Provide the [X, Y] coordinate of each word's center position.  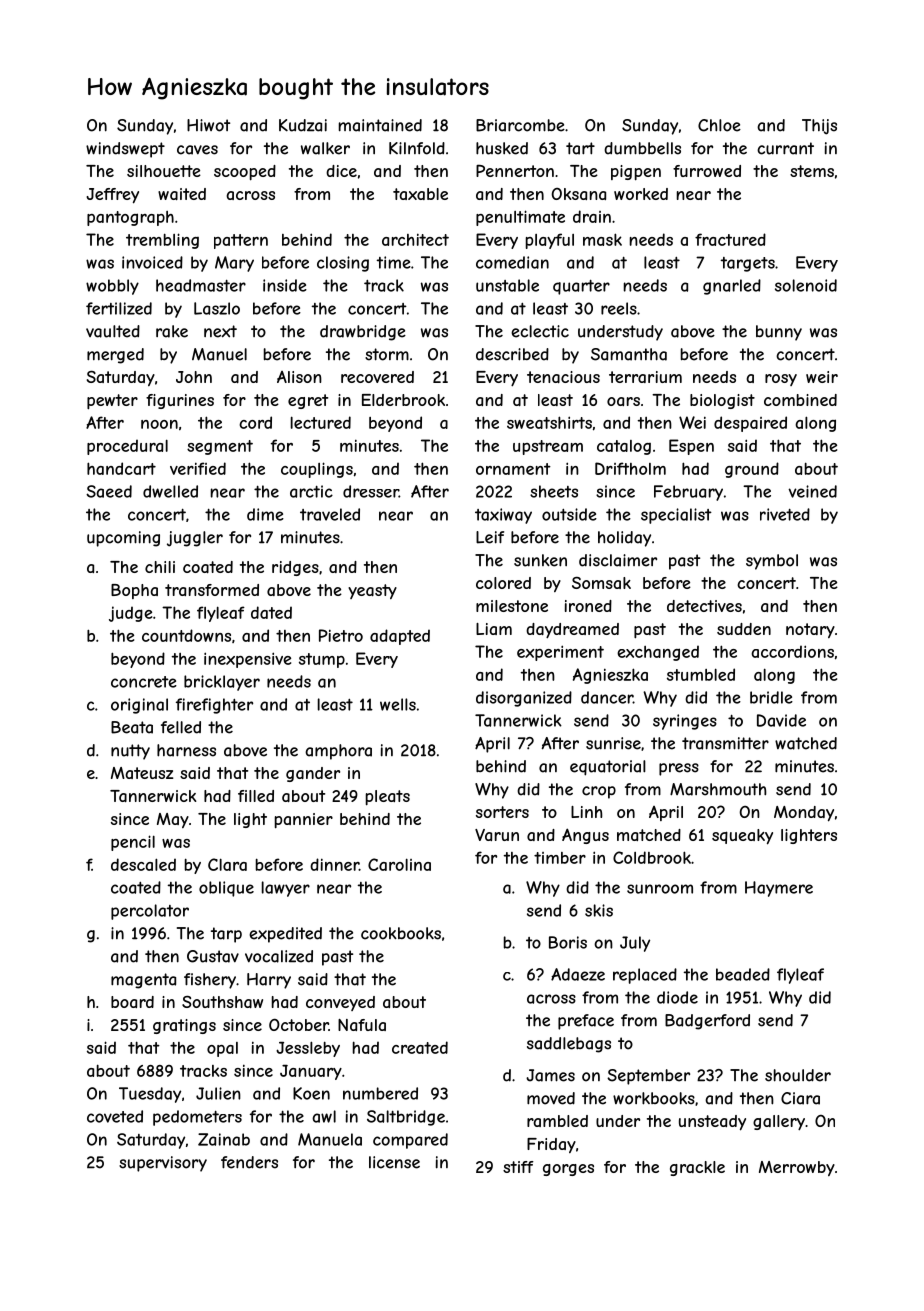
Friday [551, 1145]
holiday [624, 539]
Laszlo [217, 308]
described [512, 354]
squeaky [742, 837]
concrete [144, 682]
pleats [388, 797]
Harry [269, 981]
